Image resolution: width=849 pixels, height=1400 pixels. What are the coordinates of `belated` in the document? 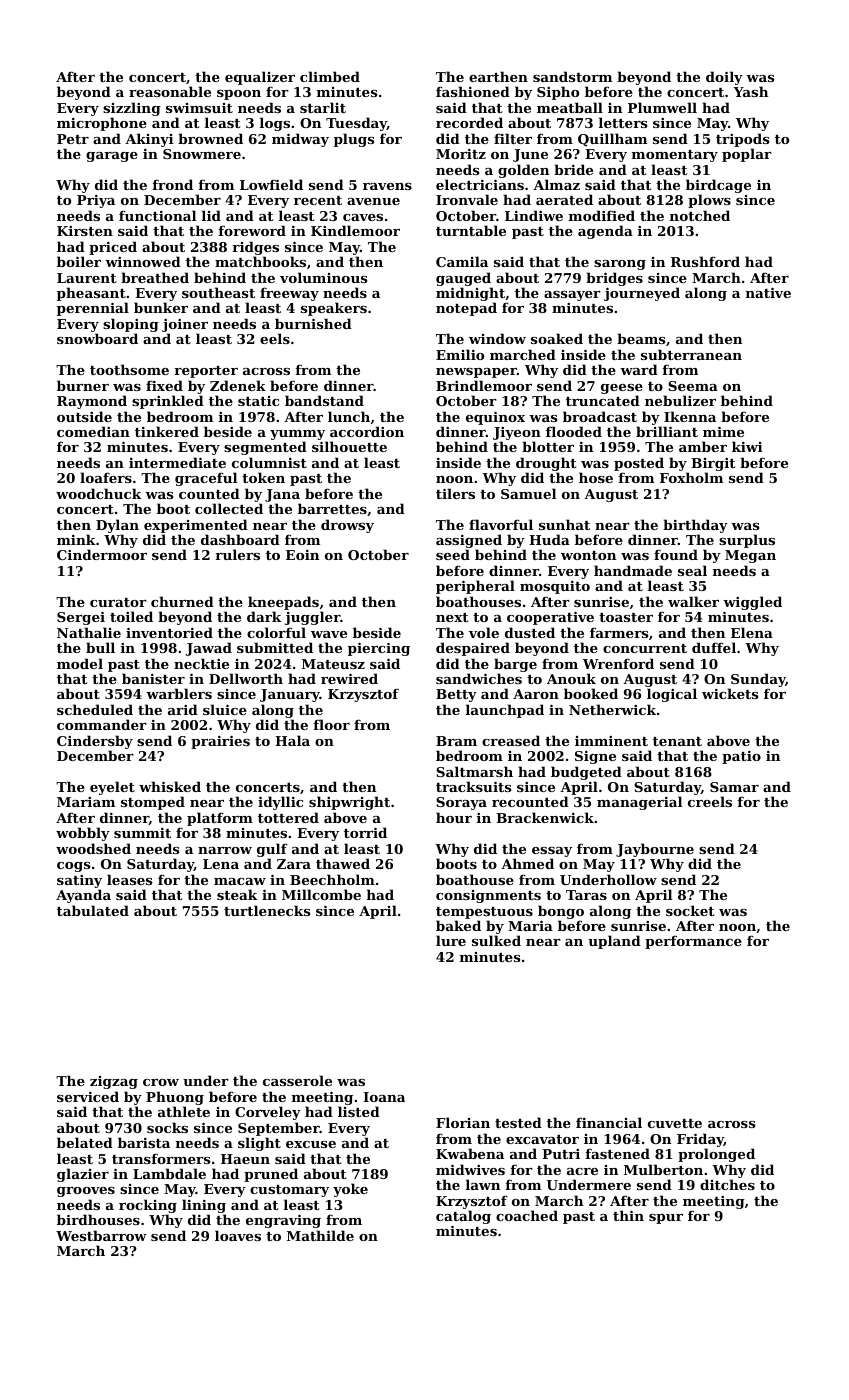 It's located at (85, 1142).
